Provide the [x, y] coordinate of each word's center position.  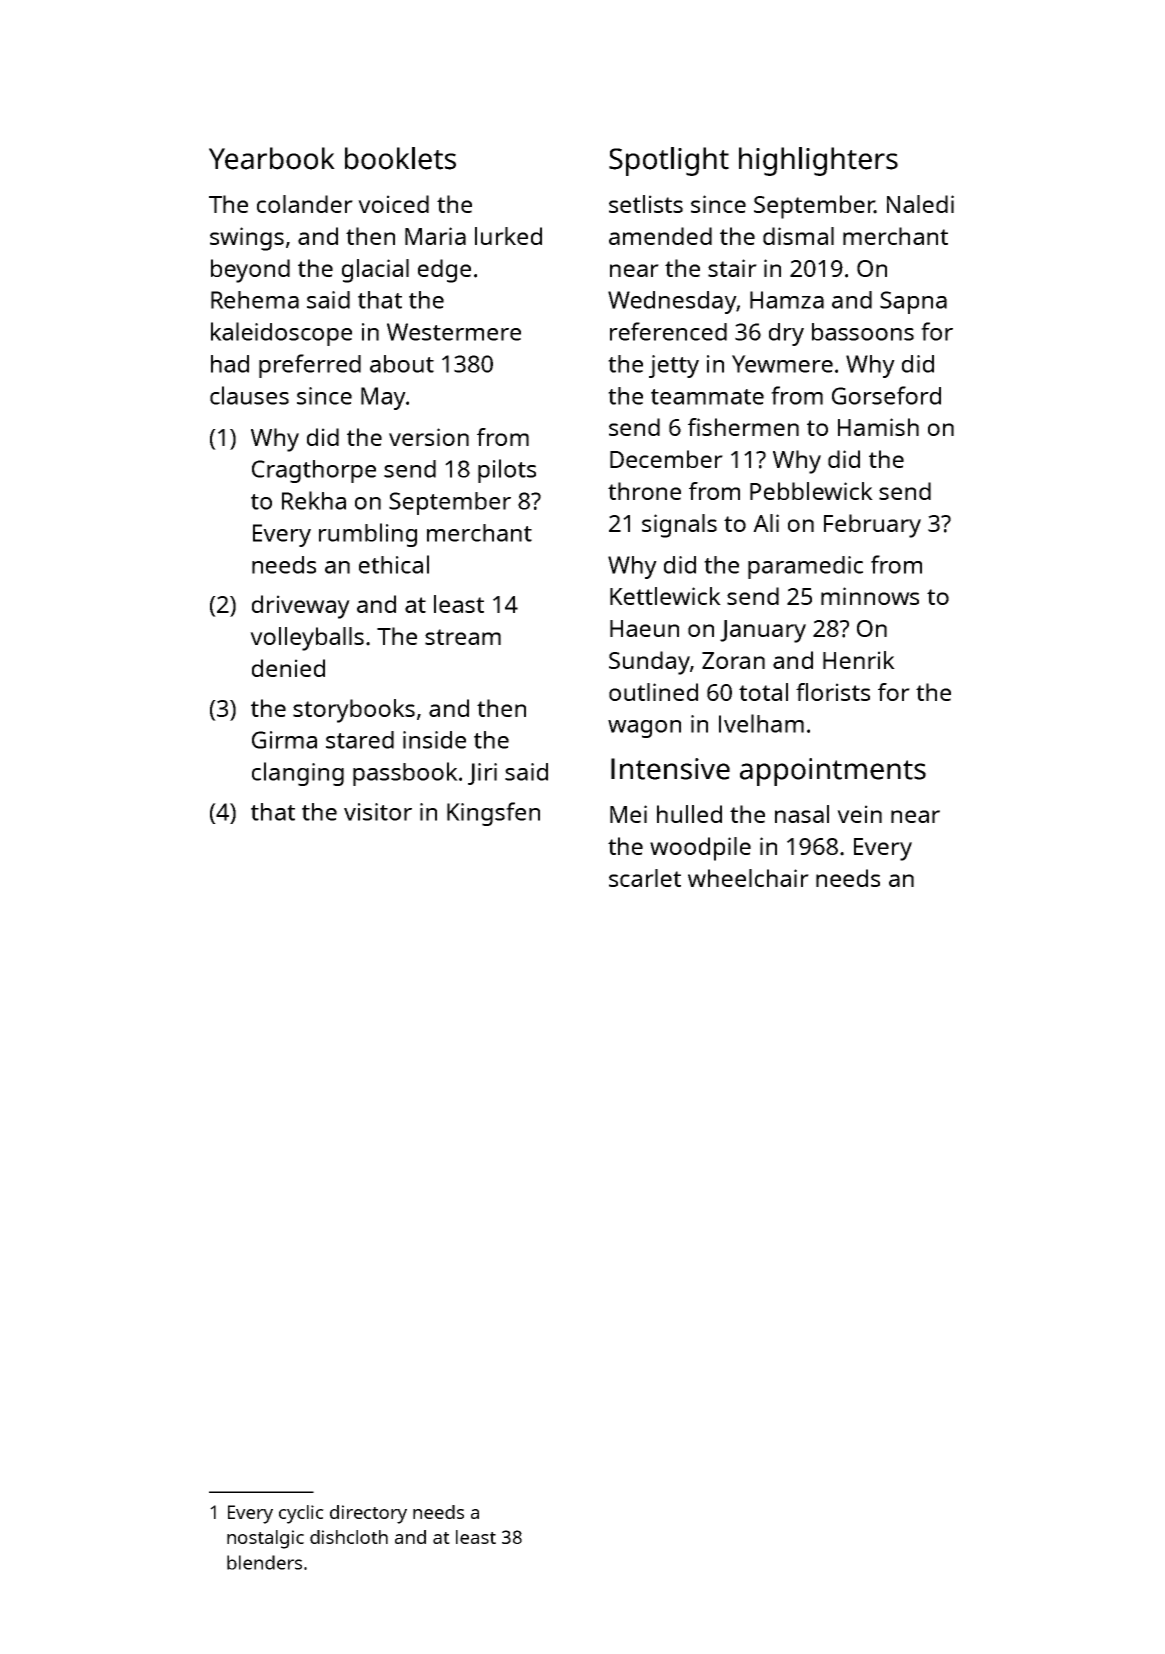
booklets [400, 158]
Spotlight [669, 161]
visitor [378, 812]
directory [368, 1514]
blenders [264, 1562]
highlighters [818, 161]
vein [859, 814]
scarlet [645, 878]
